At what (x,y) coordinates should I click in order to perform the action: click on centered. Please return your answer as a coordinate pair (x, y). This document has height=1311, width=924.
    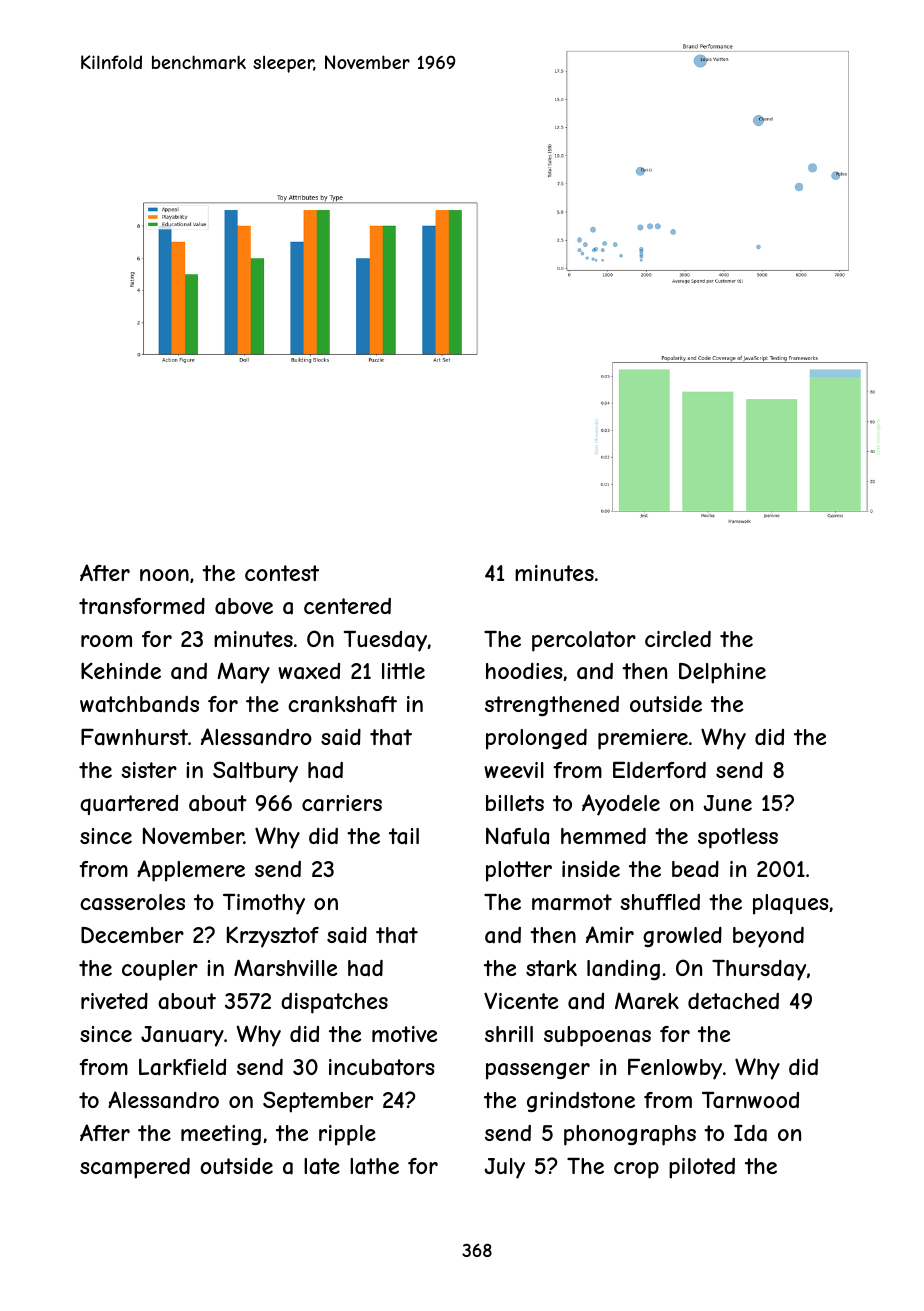
    Looking at the image, I should click on (347, 606).
